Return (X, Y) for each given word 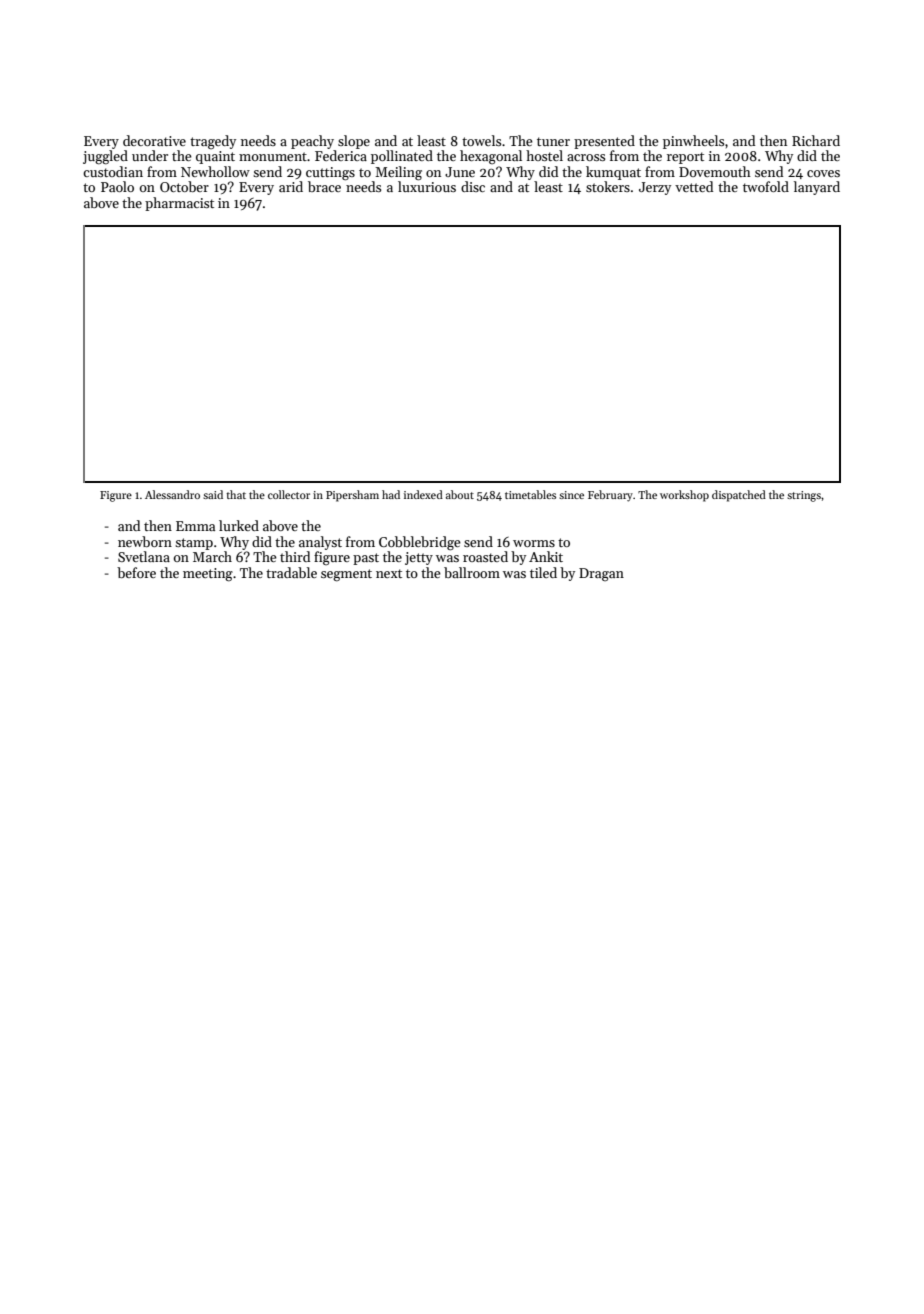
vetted (694, 186)
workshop (684, 496)
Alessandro (172, 494)
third (295, 556)
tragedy (213, 142)
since (571, 495)
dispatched (739, 496)
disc (473, 186)
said (213, 494)
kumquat (613, 173)
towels (481, 140)
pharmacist (179, 204)
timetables (530, 494)
